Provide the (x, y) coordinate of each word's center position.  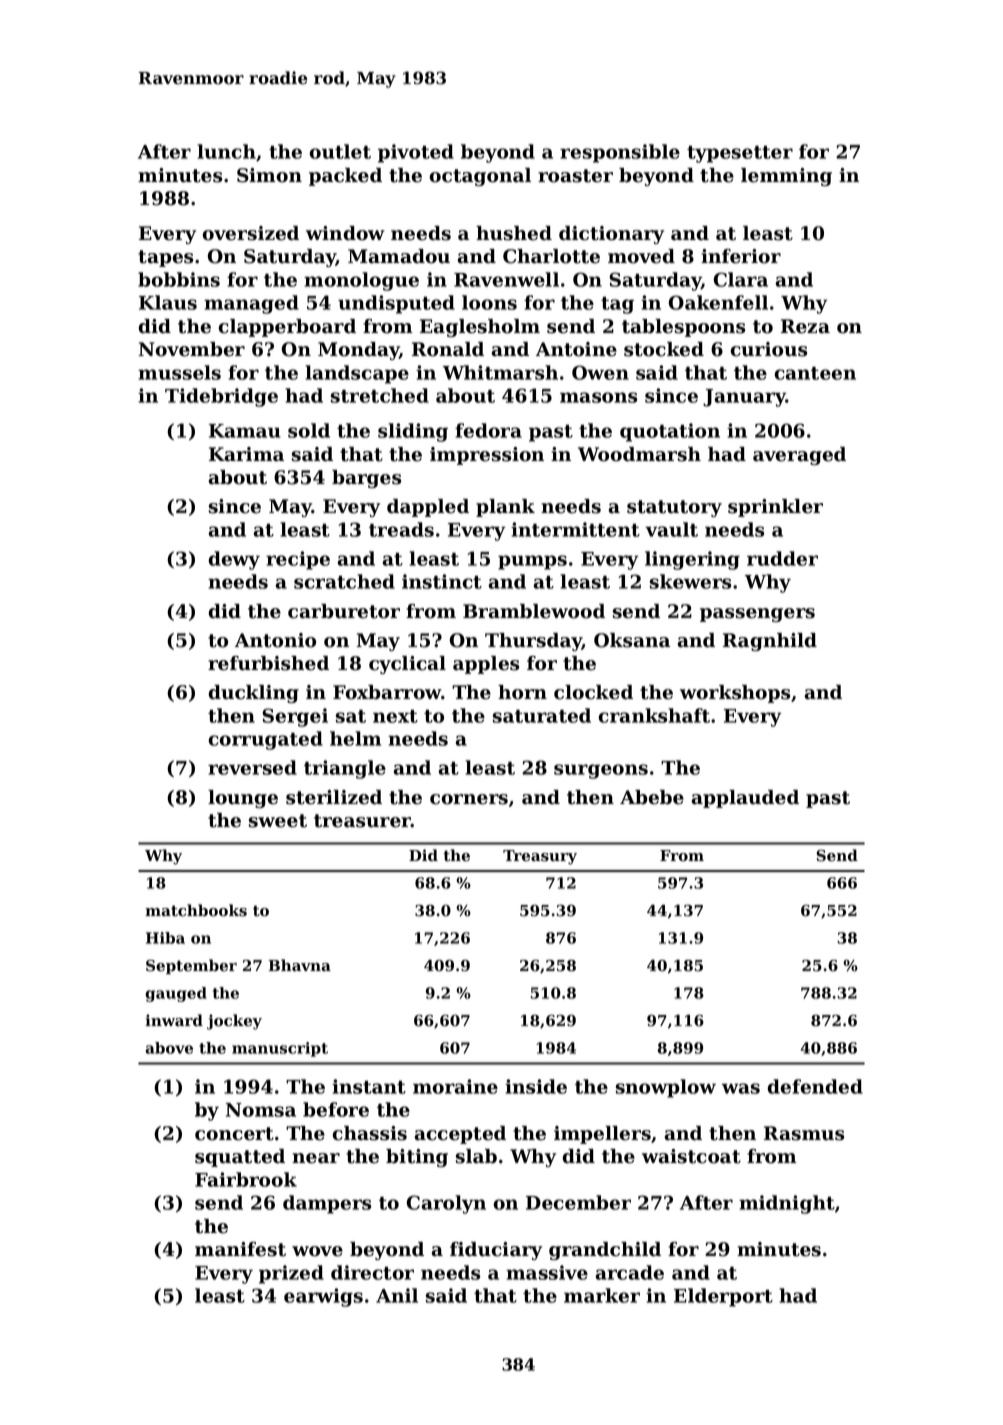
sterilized (334, 797)
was (741, 1088)
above (169, 1048)
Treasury (540, 857)
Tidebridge (221, 397)
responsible (620, 153)
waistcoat (691, 1156)
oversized (251, 233)
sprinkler (775, 508)
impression (487, 456)
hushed (514, 233)
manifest (240, 1249)
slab (476, 1156)
